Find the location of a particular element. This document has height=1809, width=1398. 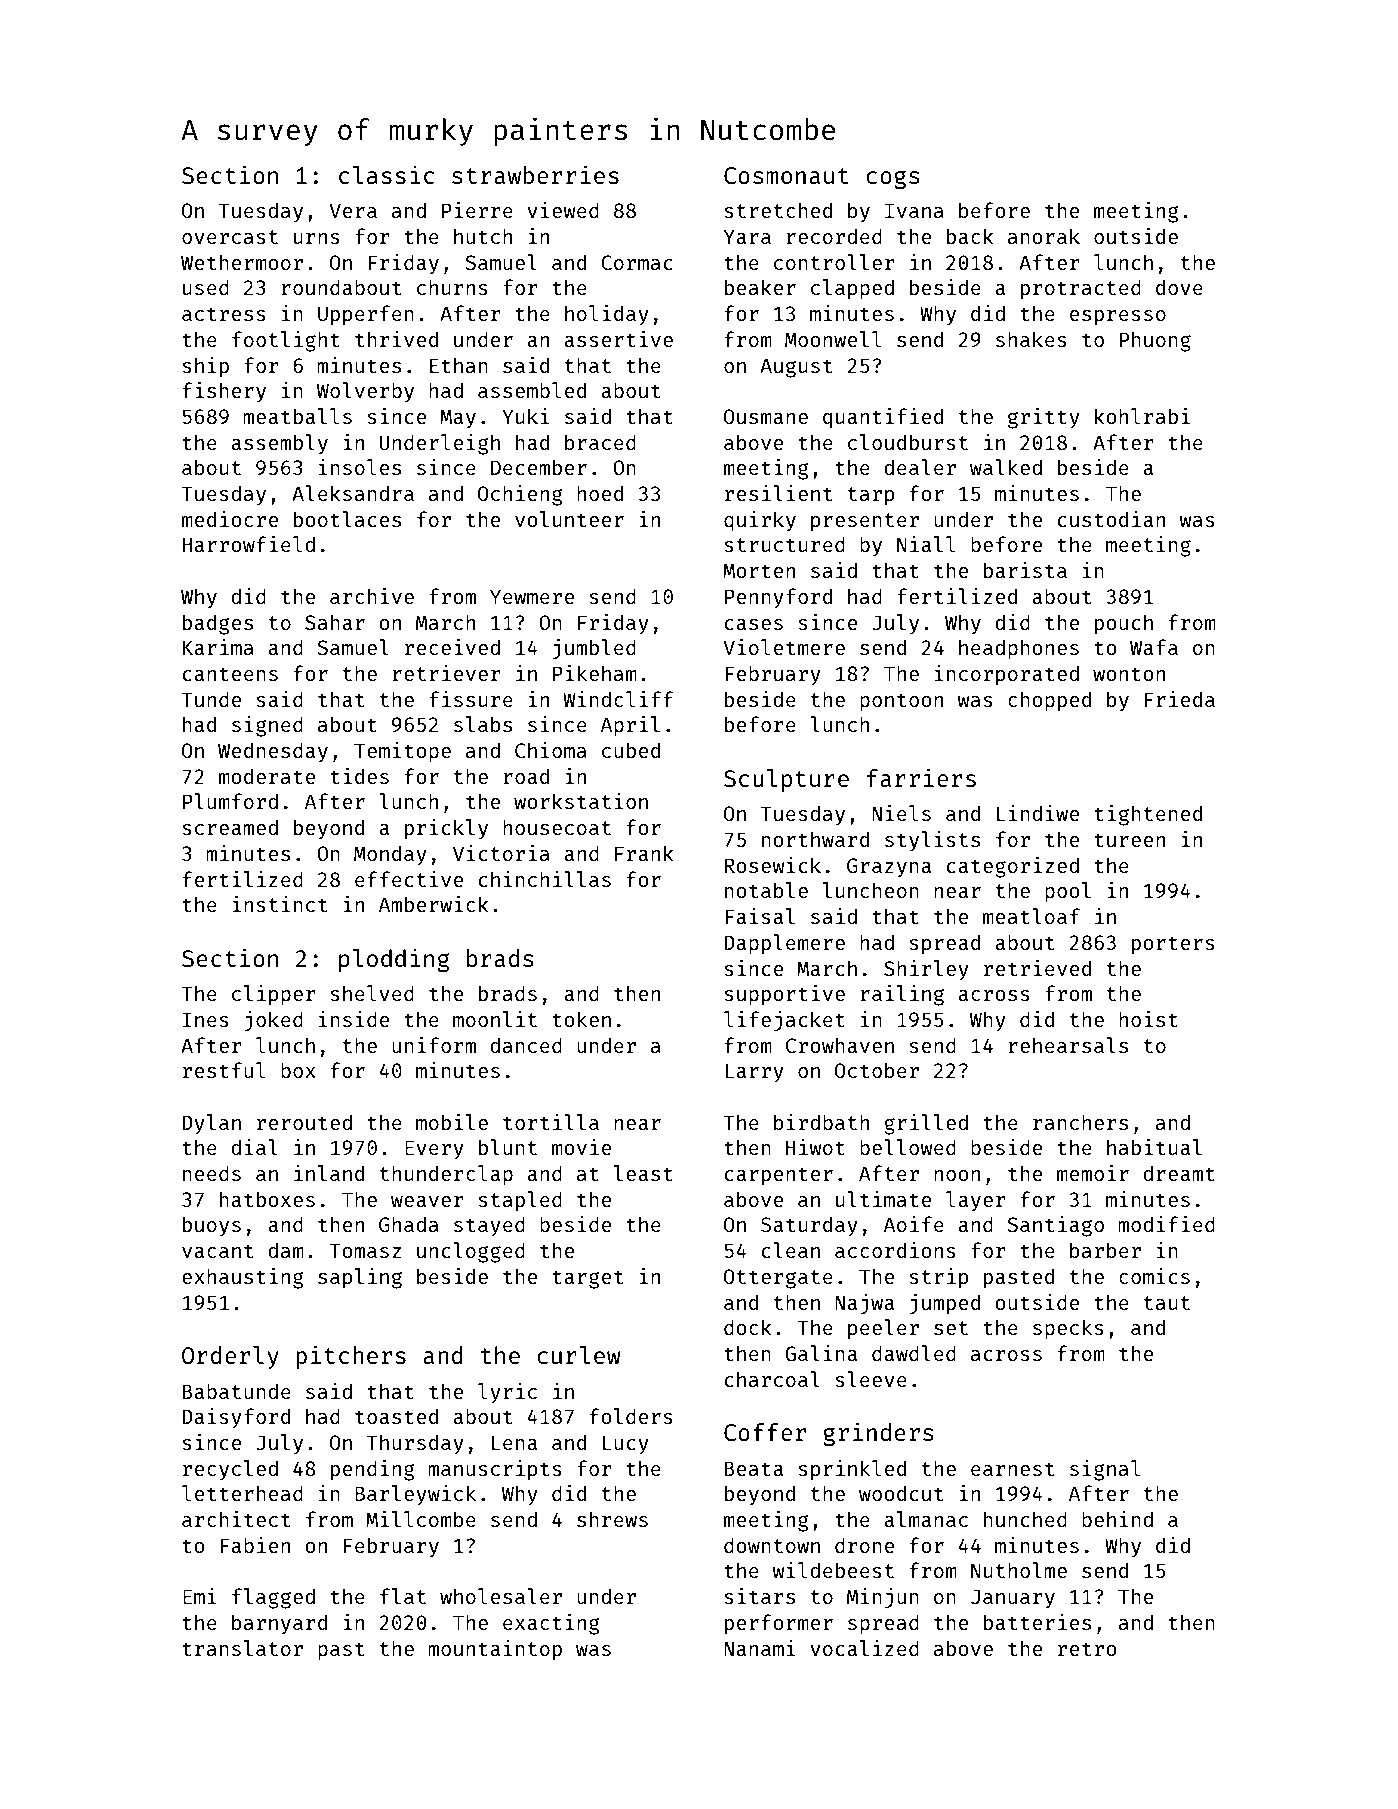

translator is located at coordinates (242, 1648).
